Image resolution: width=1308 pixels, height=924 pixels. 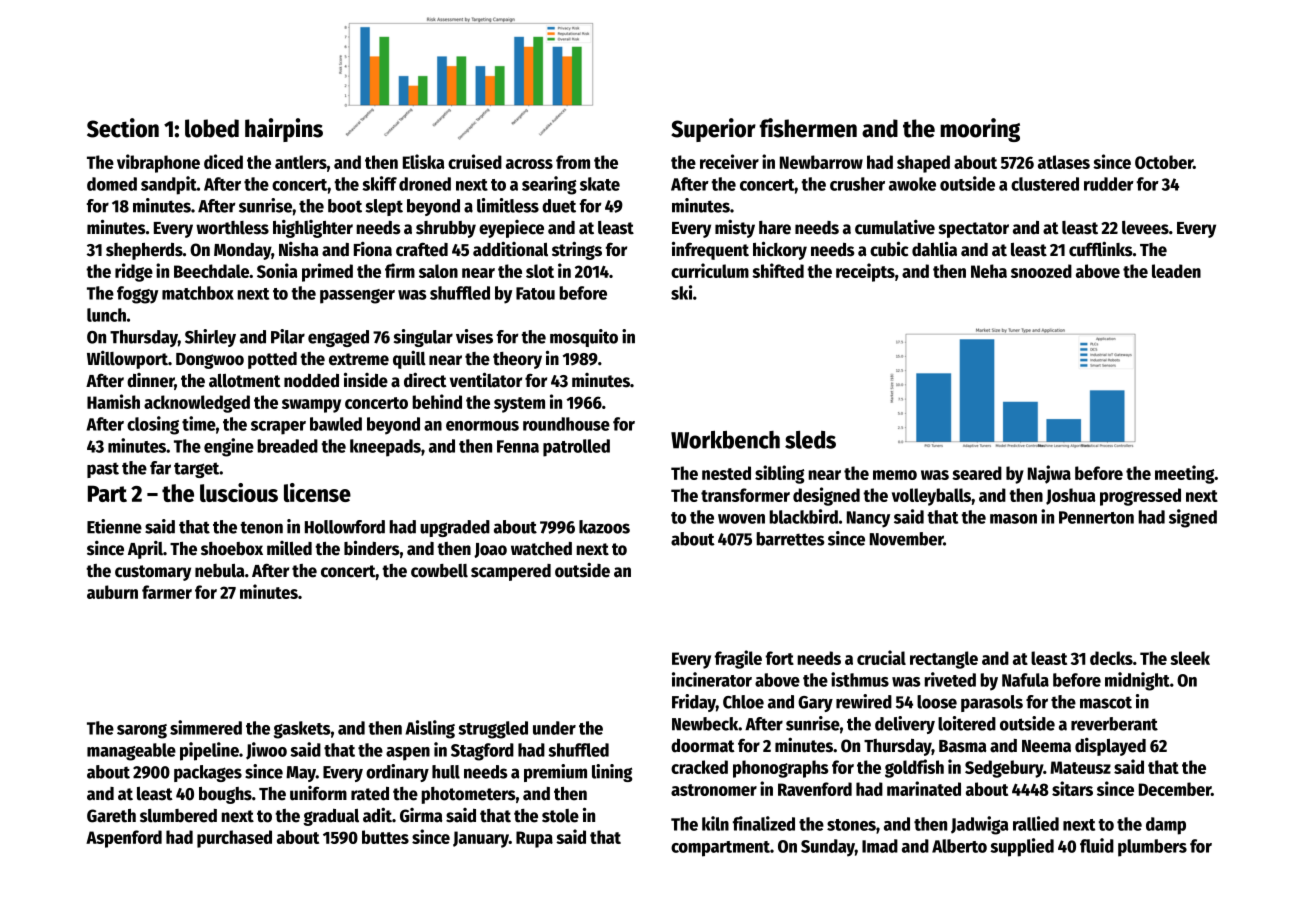 I want to click on closing, so click(x=153, y=425).
